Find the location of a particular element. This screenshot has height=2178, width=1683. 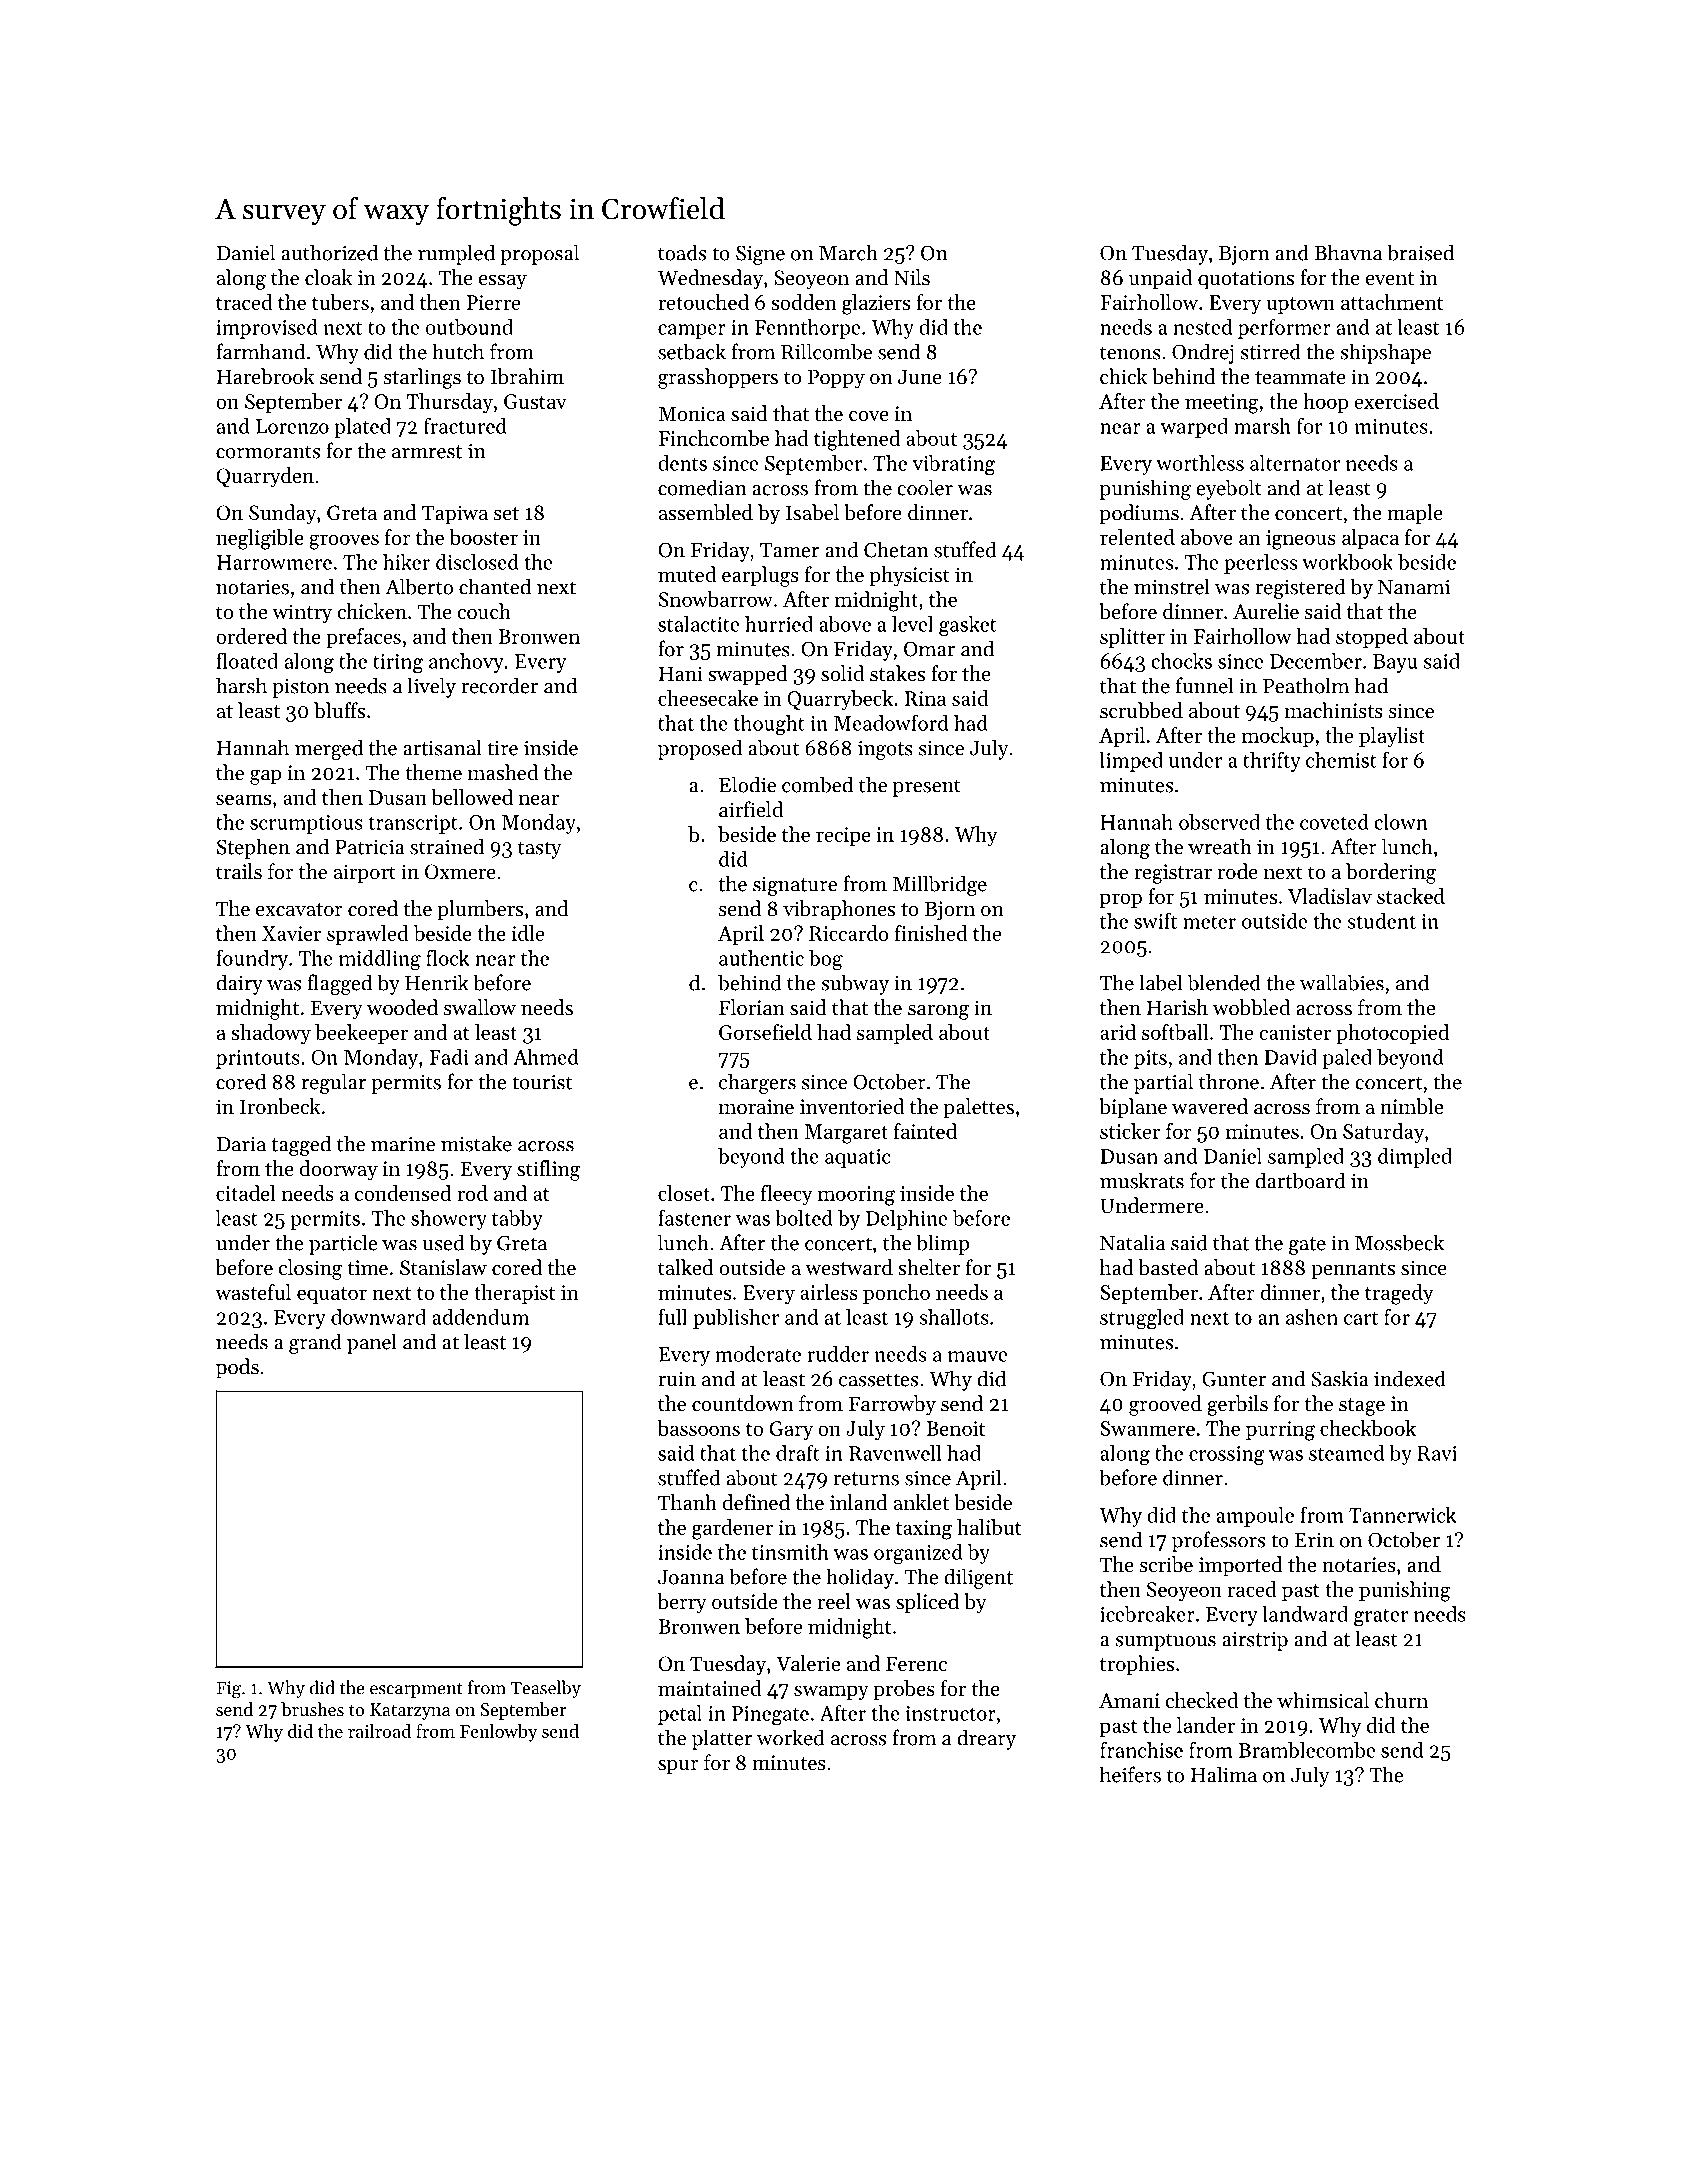

addendum is located at coordinates (480, 1317).
